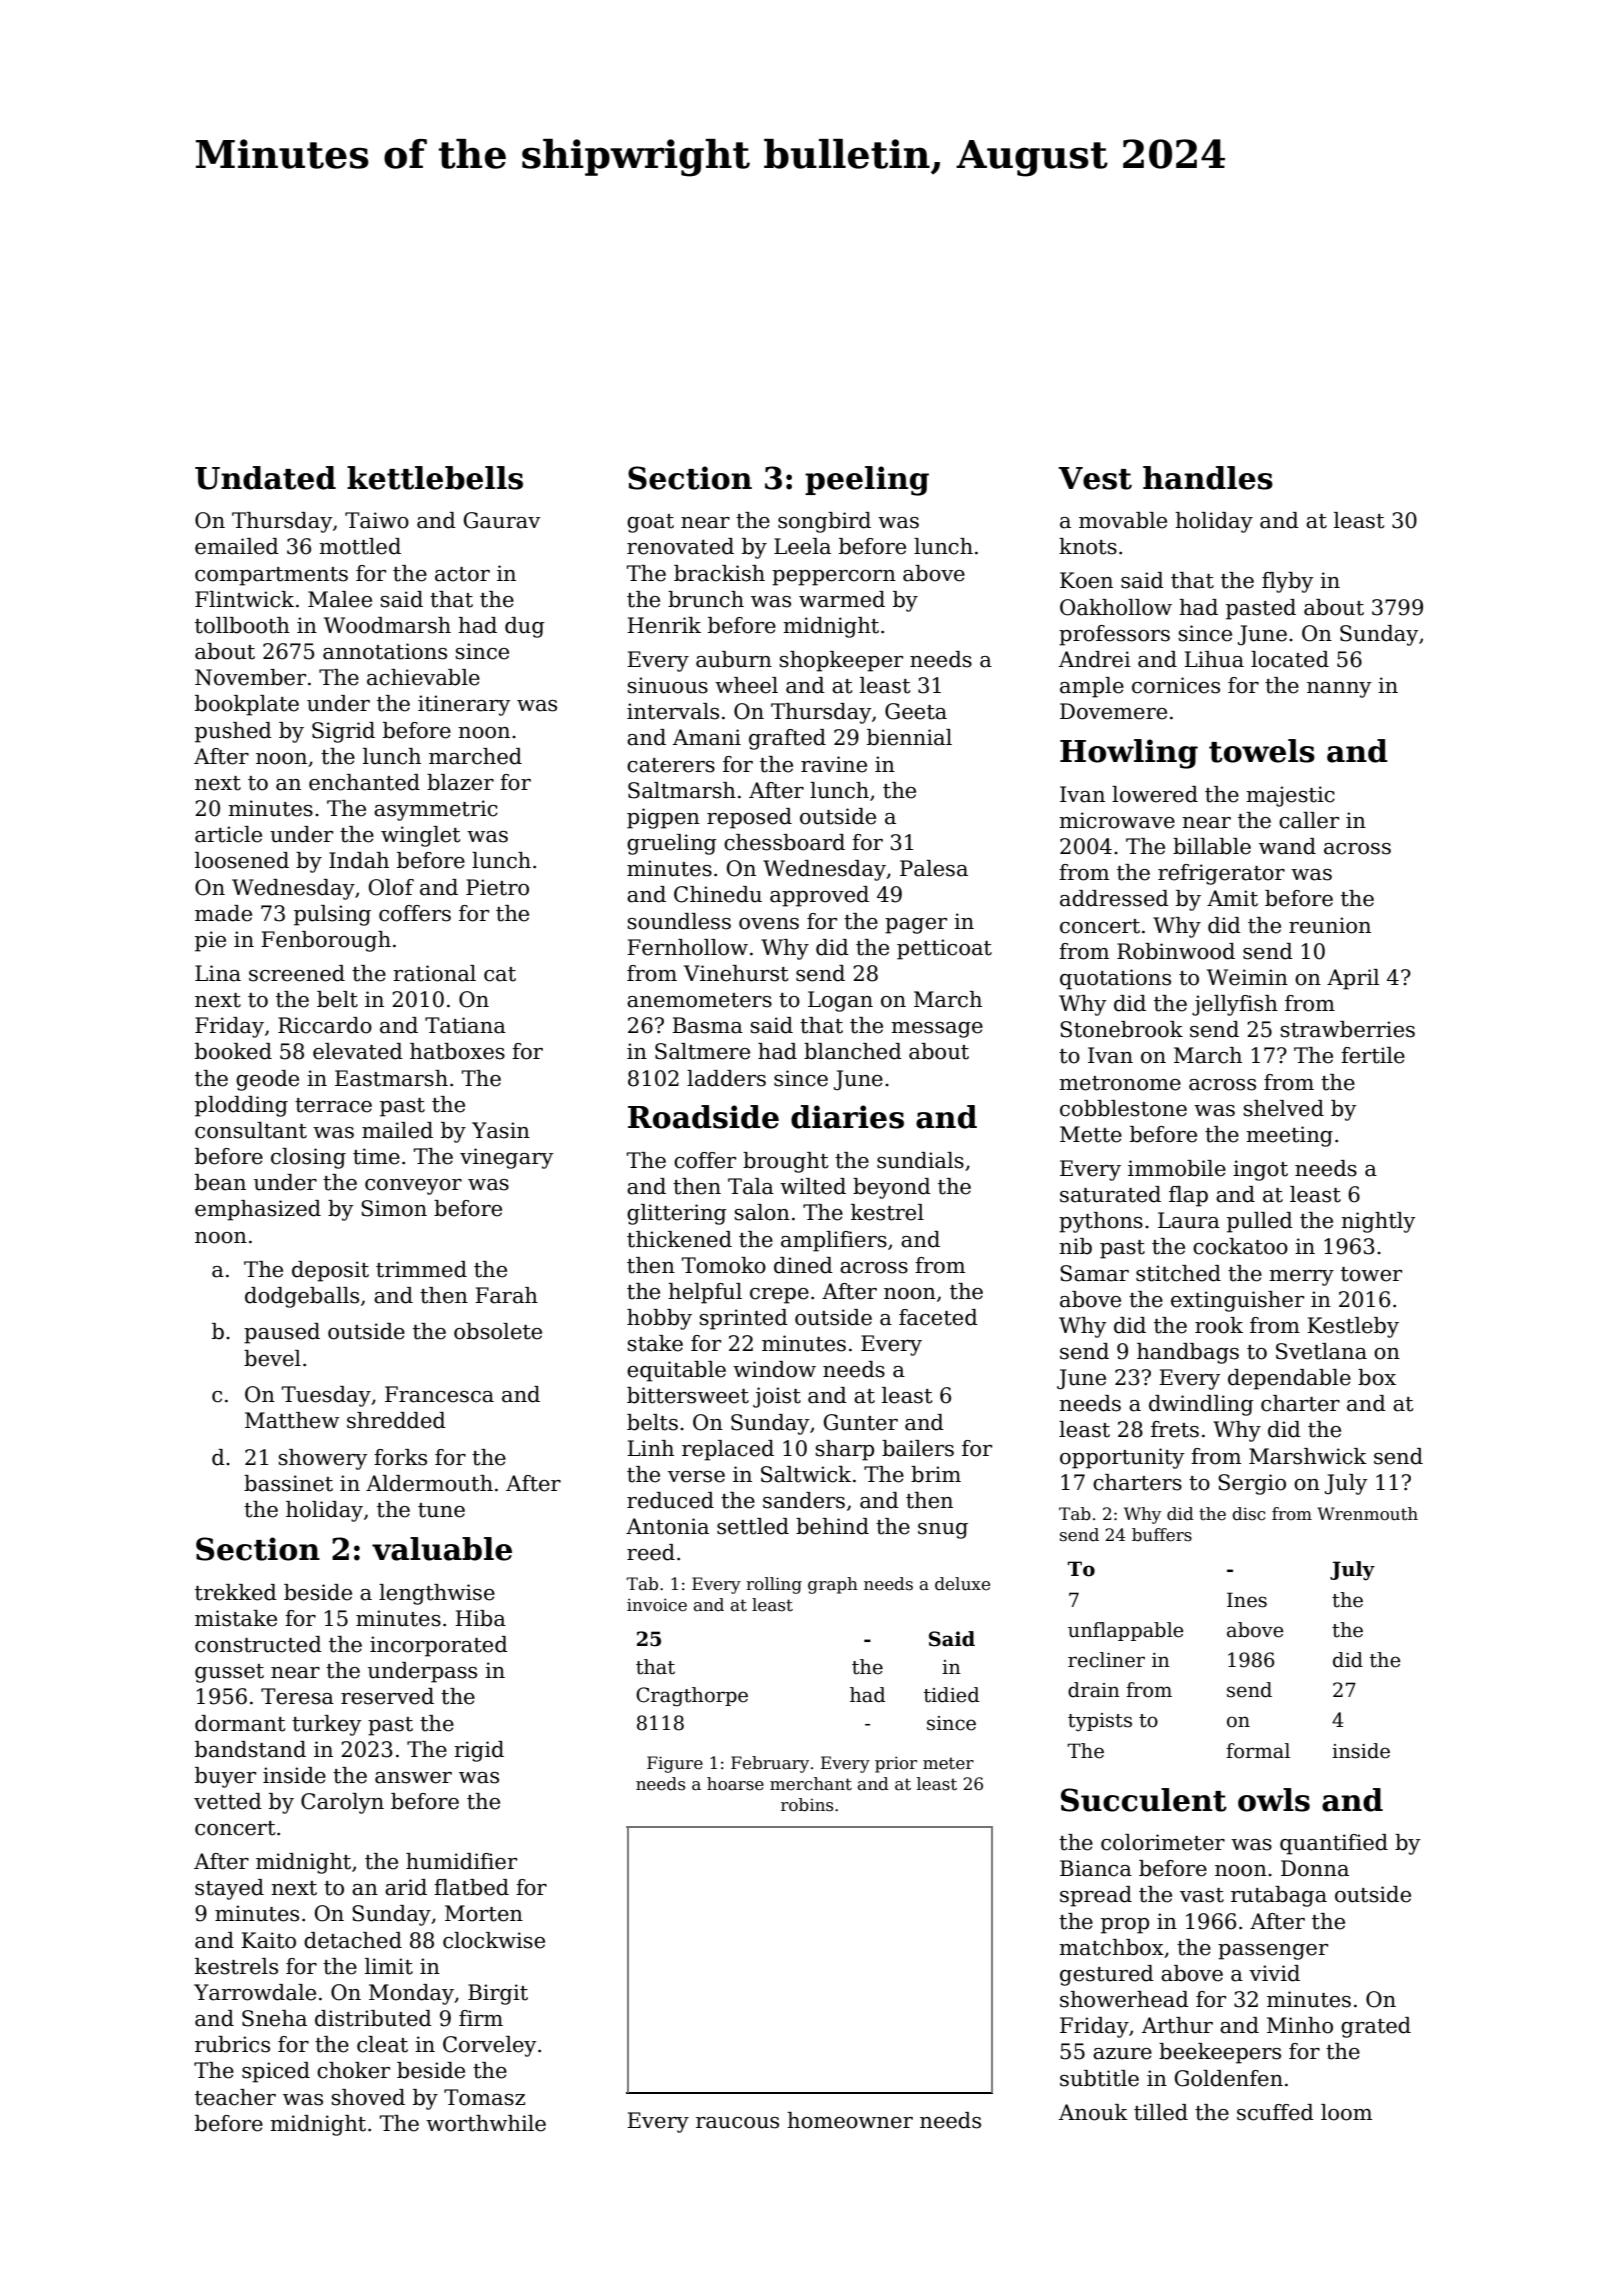 This screenshot has height=2292, width=1620. What do you see at coordinates (1208, 478) in the screenshot?
I see `handles` at bounding box center [1208, 478].
